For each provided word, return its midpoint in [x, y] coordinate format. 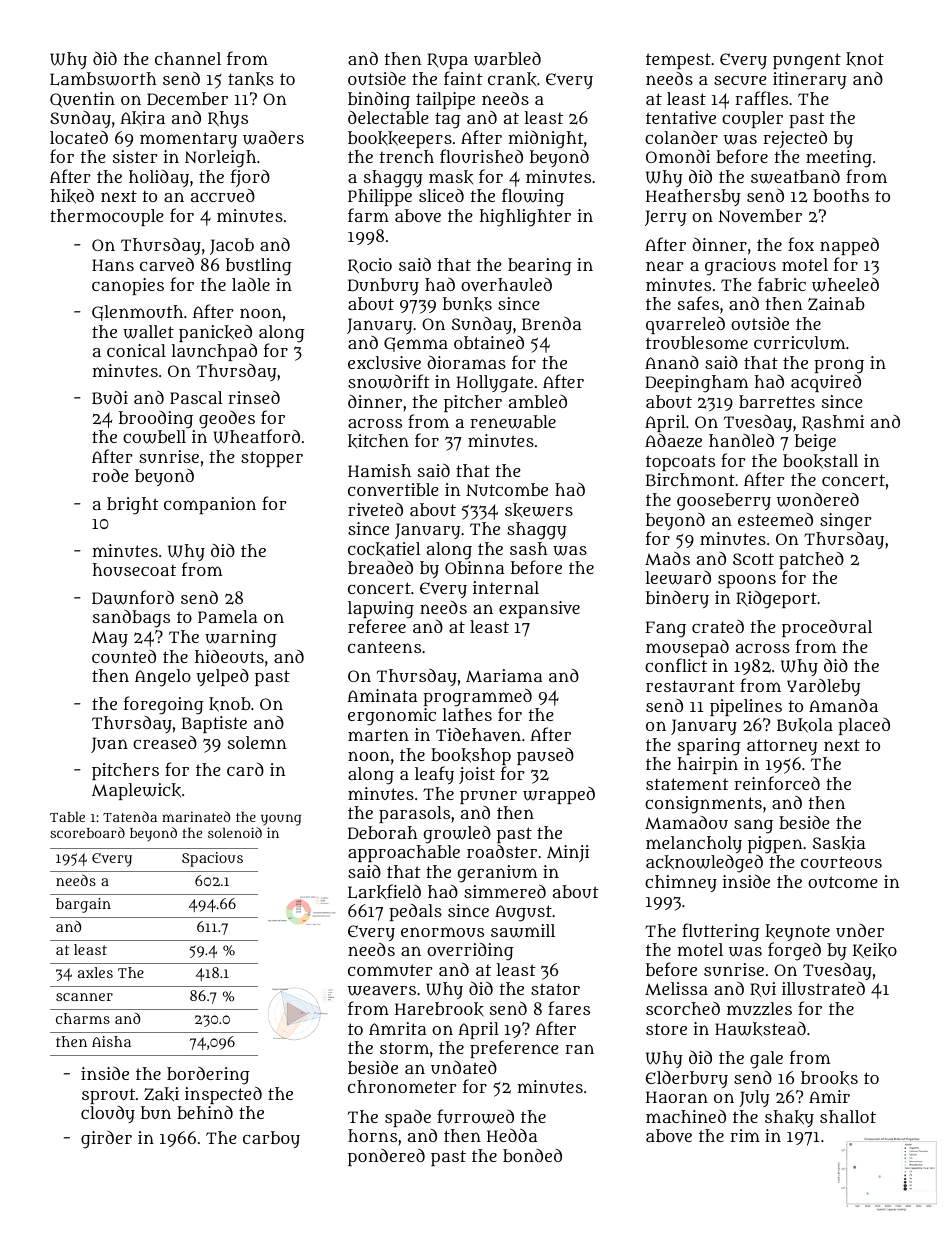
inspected [223, 1095]
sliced [441, 195]
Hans [113, 265]
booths [841, 195]
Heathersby [693, 197]
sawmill [523, 931]
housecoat [134, 569]
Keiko [875, 950]
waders [273, 138]
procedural [827, 628]
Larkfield [384, 891]
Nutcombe [507, 489]
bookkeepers [400, 139]
